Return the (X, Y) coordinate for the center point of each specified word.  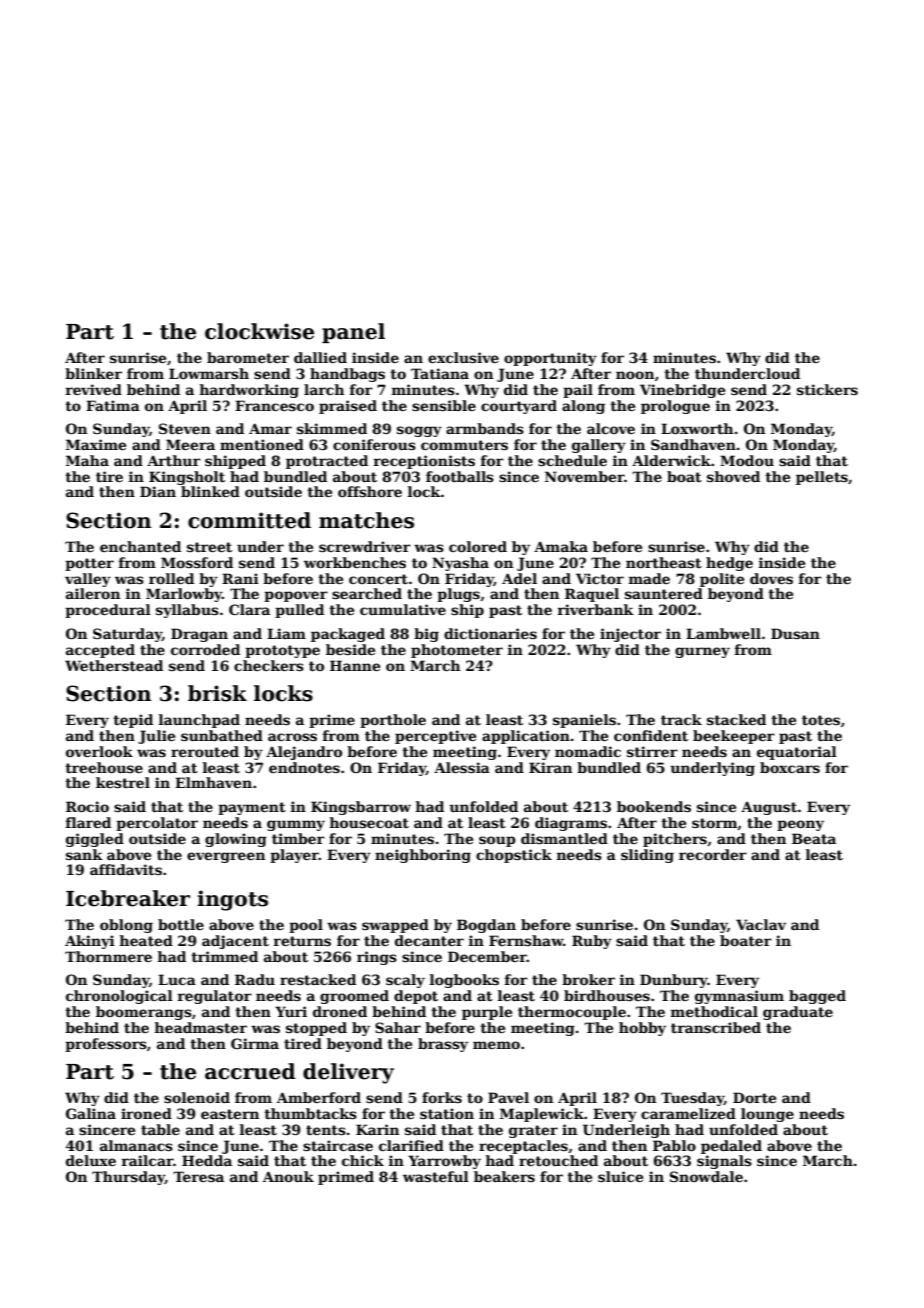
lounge (767, 1115)
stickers (827, 389)
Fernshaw (526, 940)
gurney (702, 652)
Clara (249, 609)
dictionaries (490, 633)
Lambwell (723, 633)
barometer (248, 357)
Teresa (198, 1176)
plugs (458, 595)
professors (106, 1045)
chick (363, 1160)
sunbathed (222, 735)
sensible (444, 405)
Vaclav (761, 924)
